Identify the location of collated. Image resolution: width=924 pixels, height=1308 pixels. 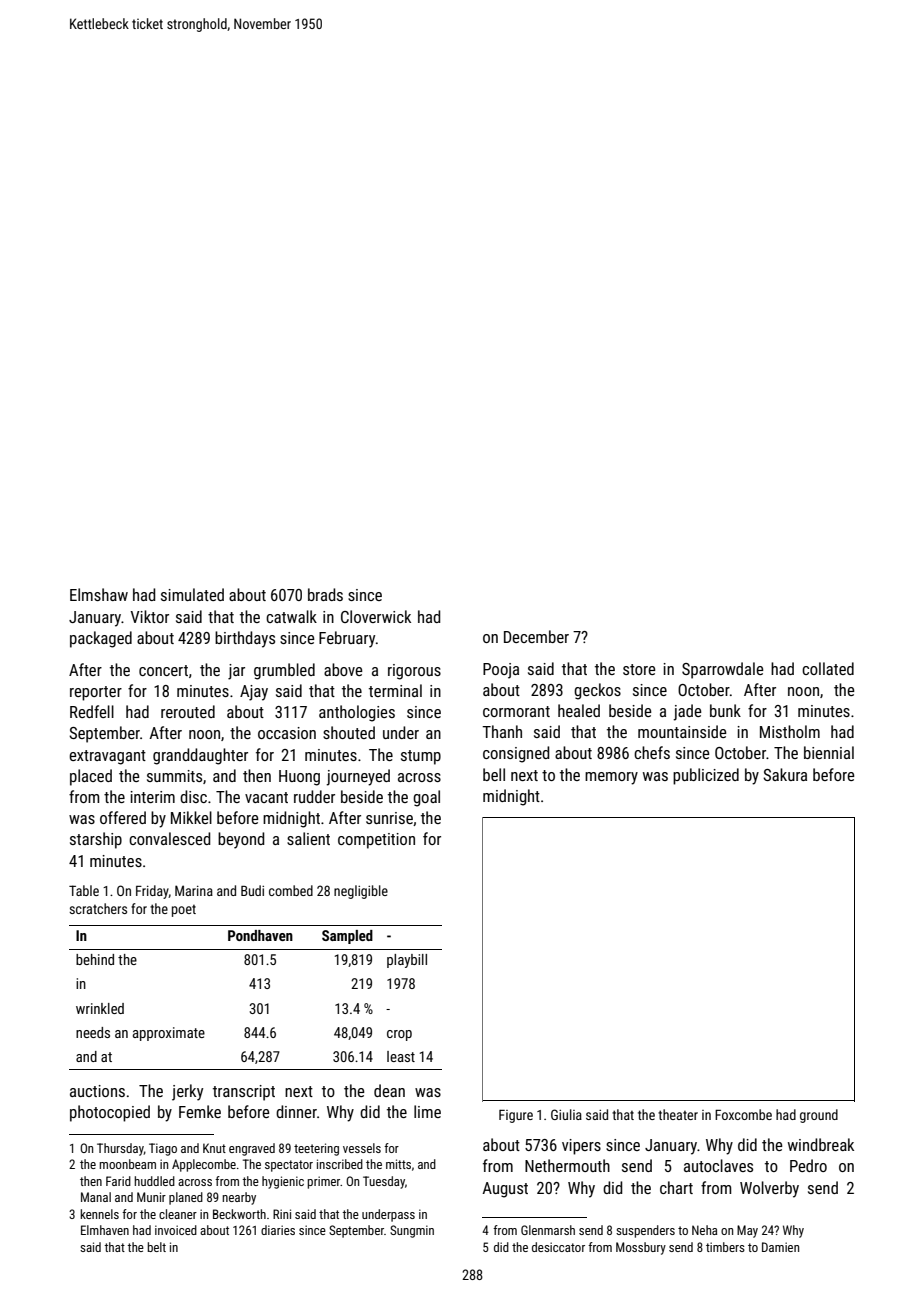
(828, 668).
